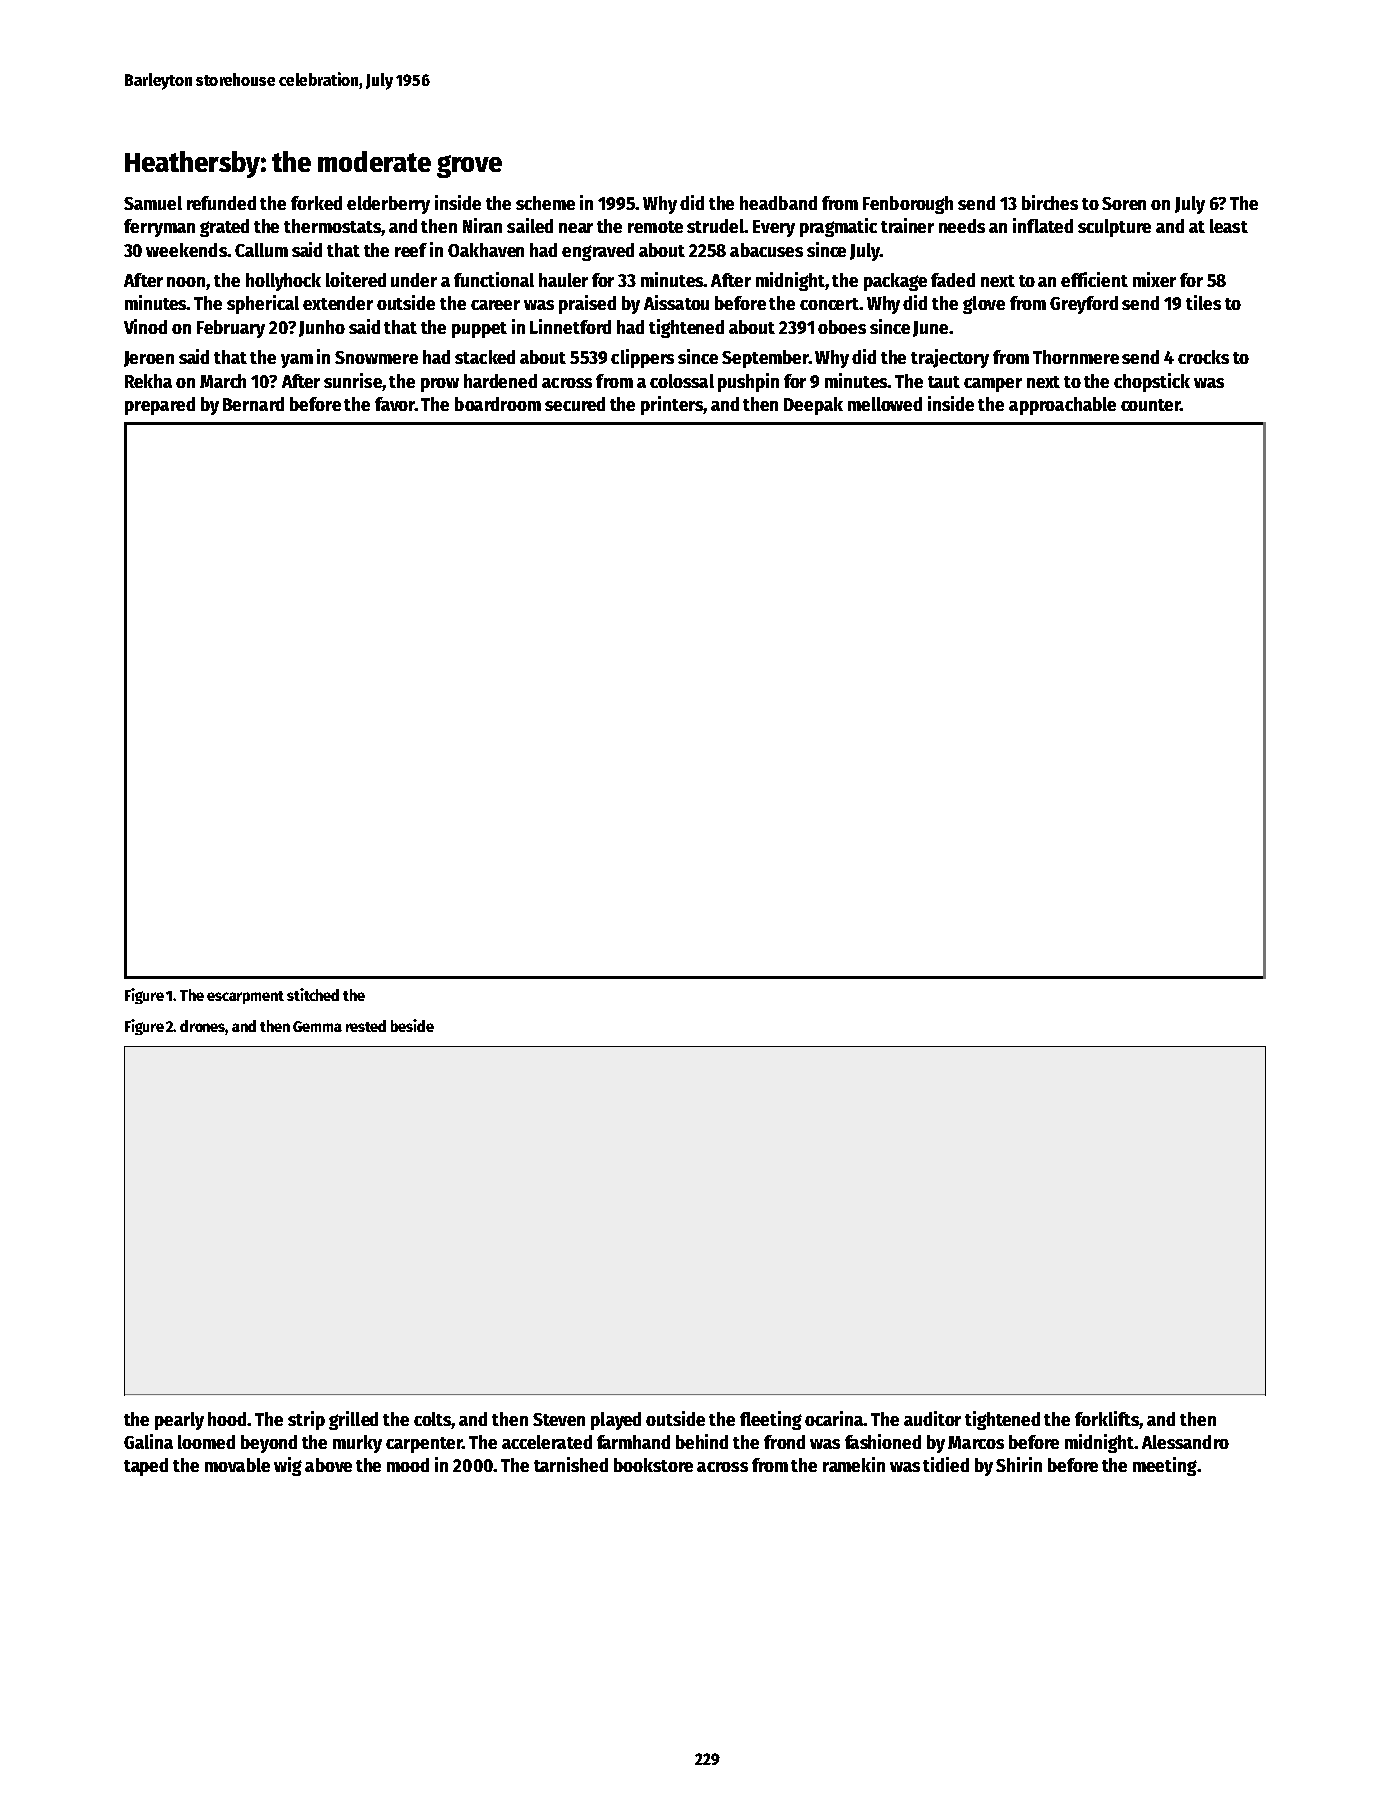  What do you see at coordinates (148, 1441) in the image?
I see `Galina` at bounding box center [148, 1441].
